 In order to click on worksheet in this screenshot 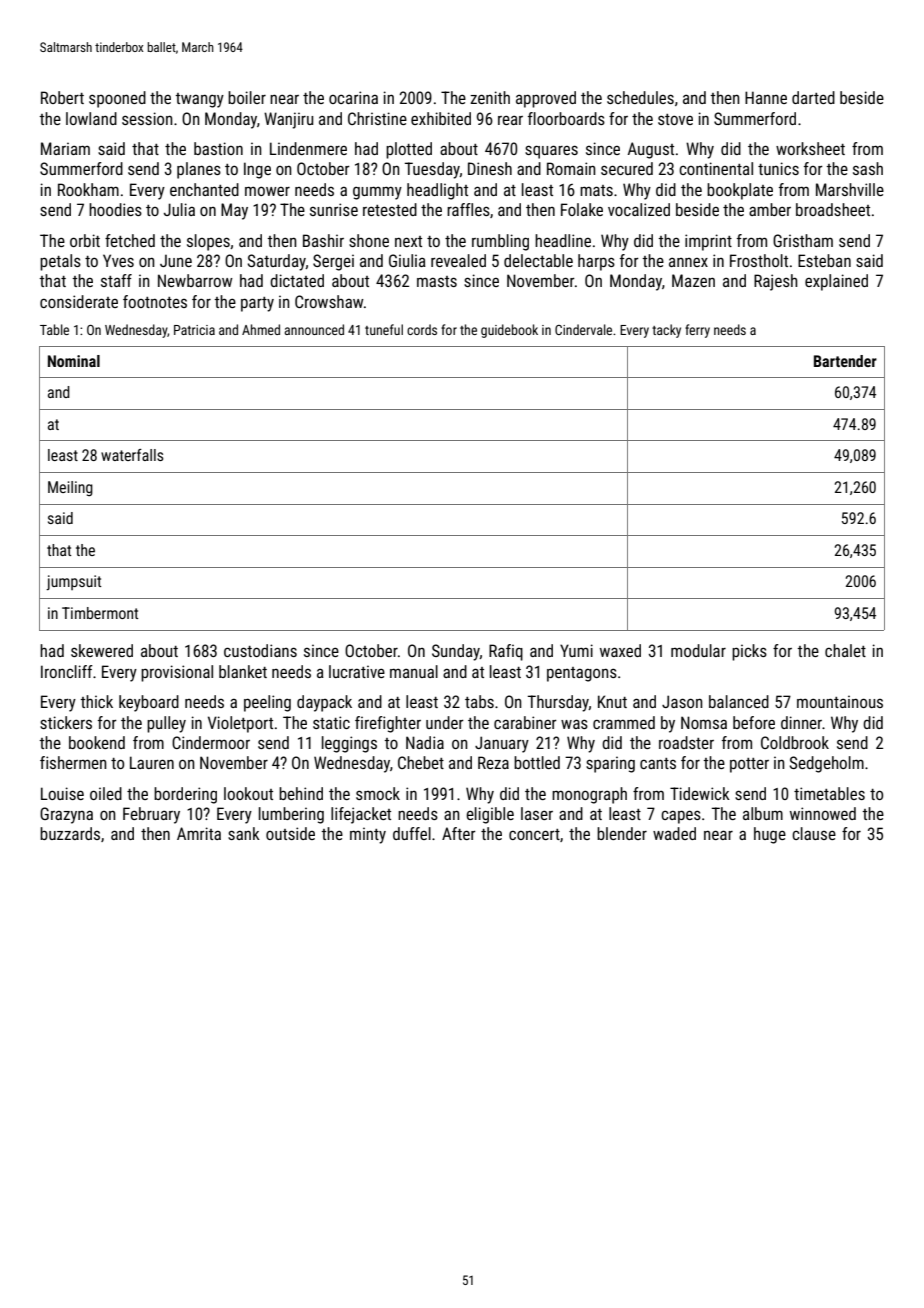, I will do `click(810, 148)`.
